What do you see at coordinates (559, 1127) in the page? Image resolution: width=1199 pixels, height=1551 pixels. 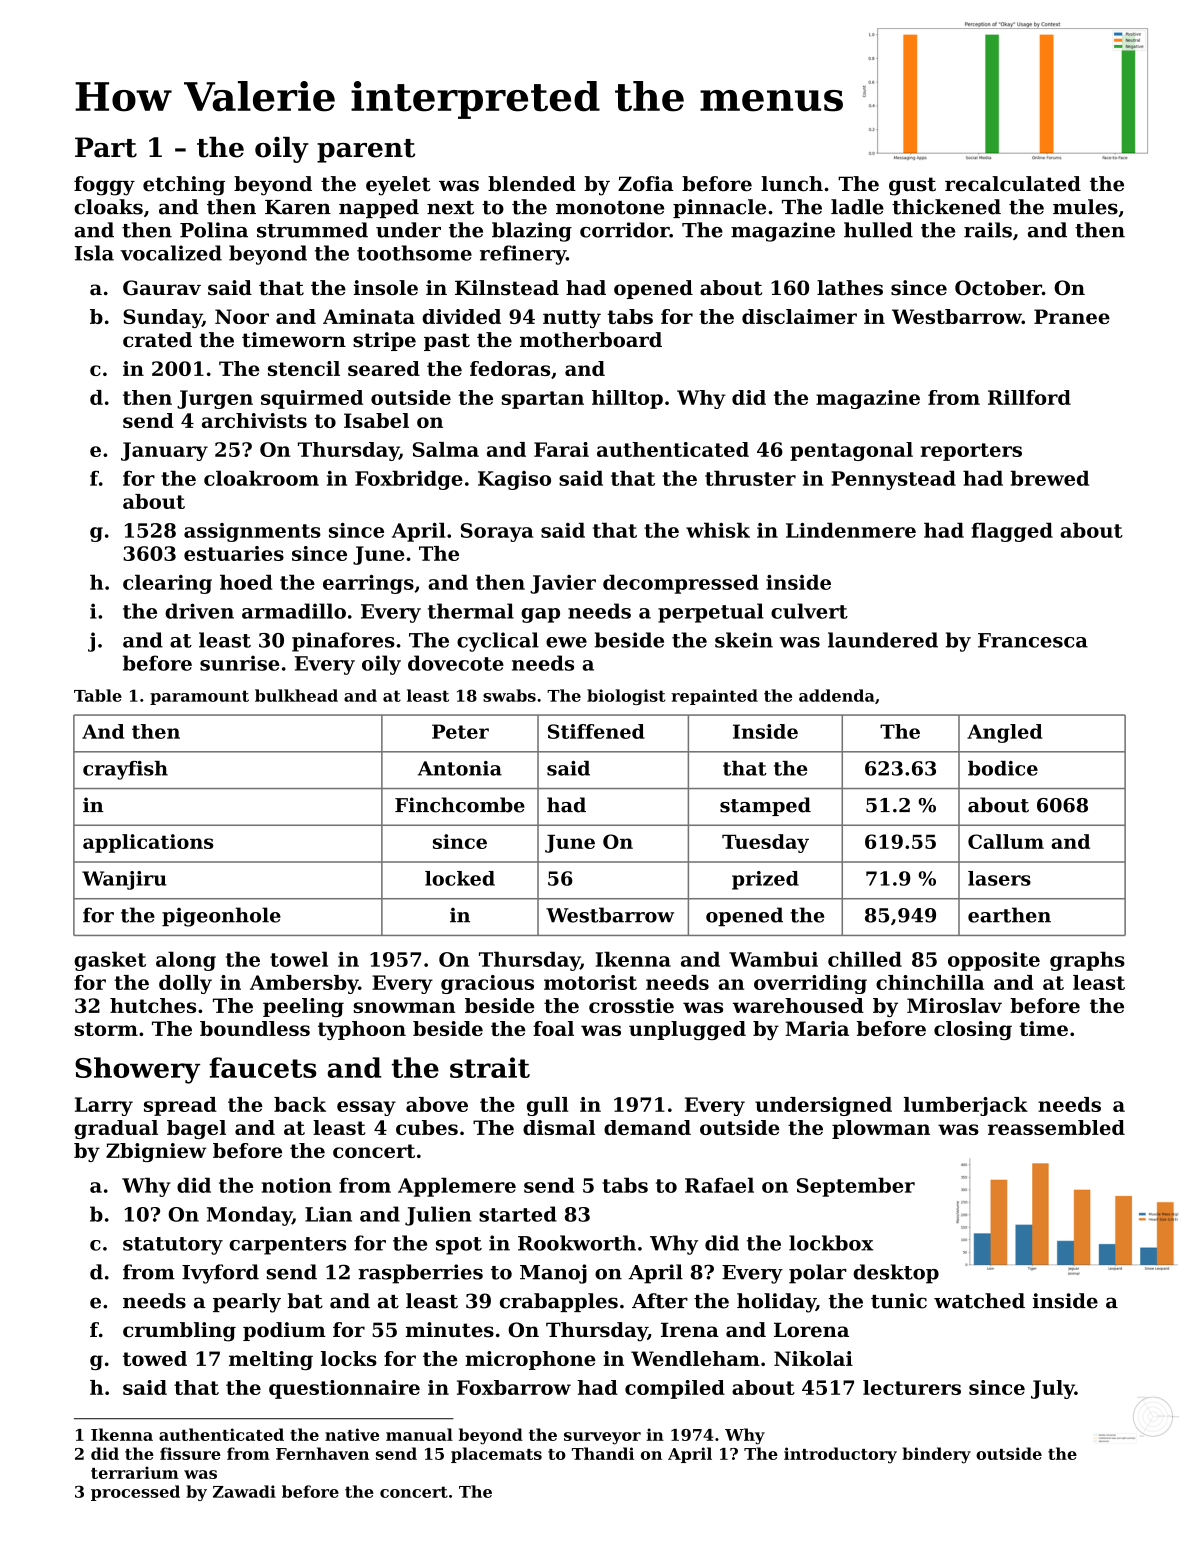 I see `dismal` at bounding box center [559, 1127].
